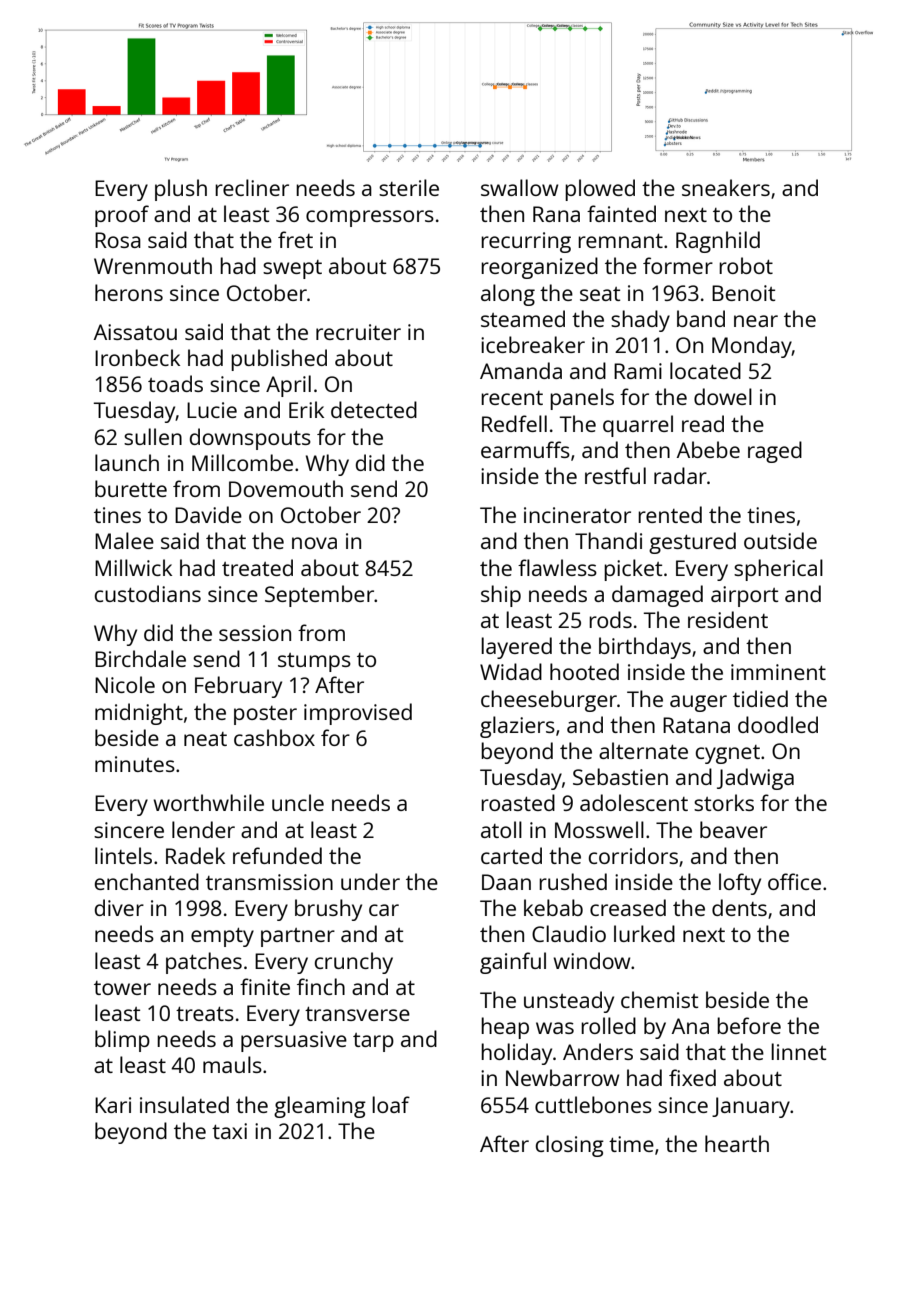  What do you see at coordinates (147, 881) in the page?
I see `enchanted` at bounding box center [147, 881].
